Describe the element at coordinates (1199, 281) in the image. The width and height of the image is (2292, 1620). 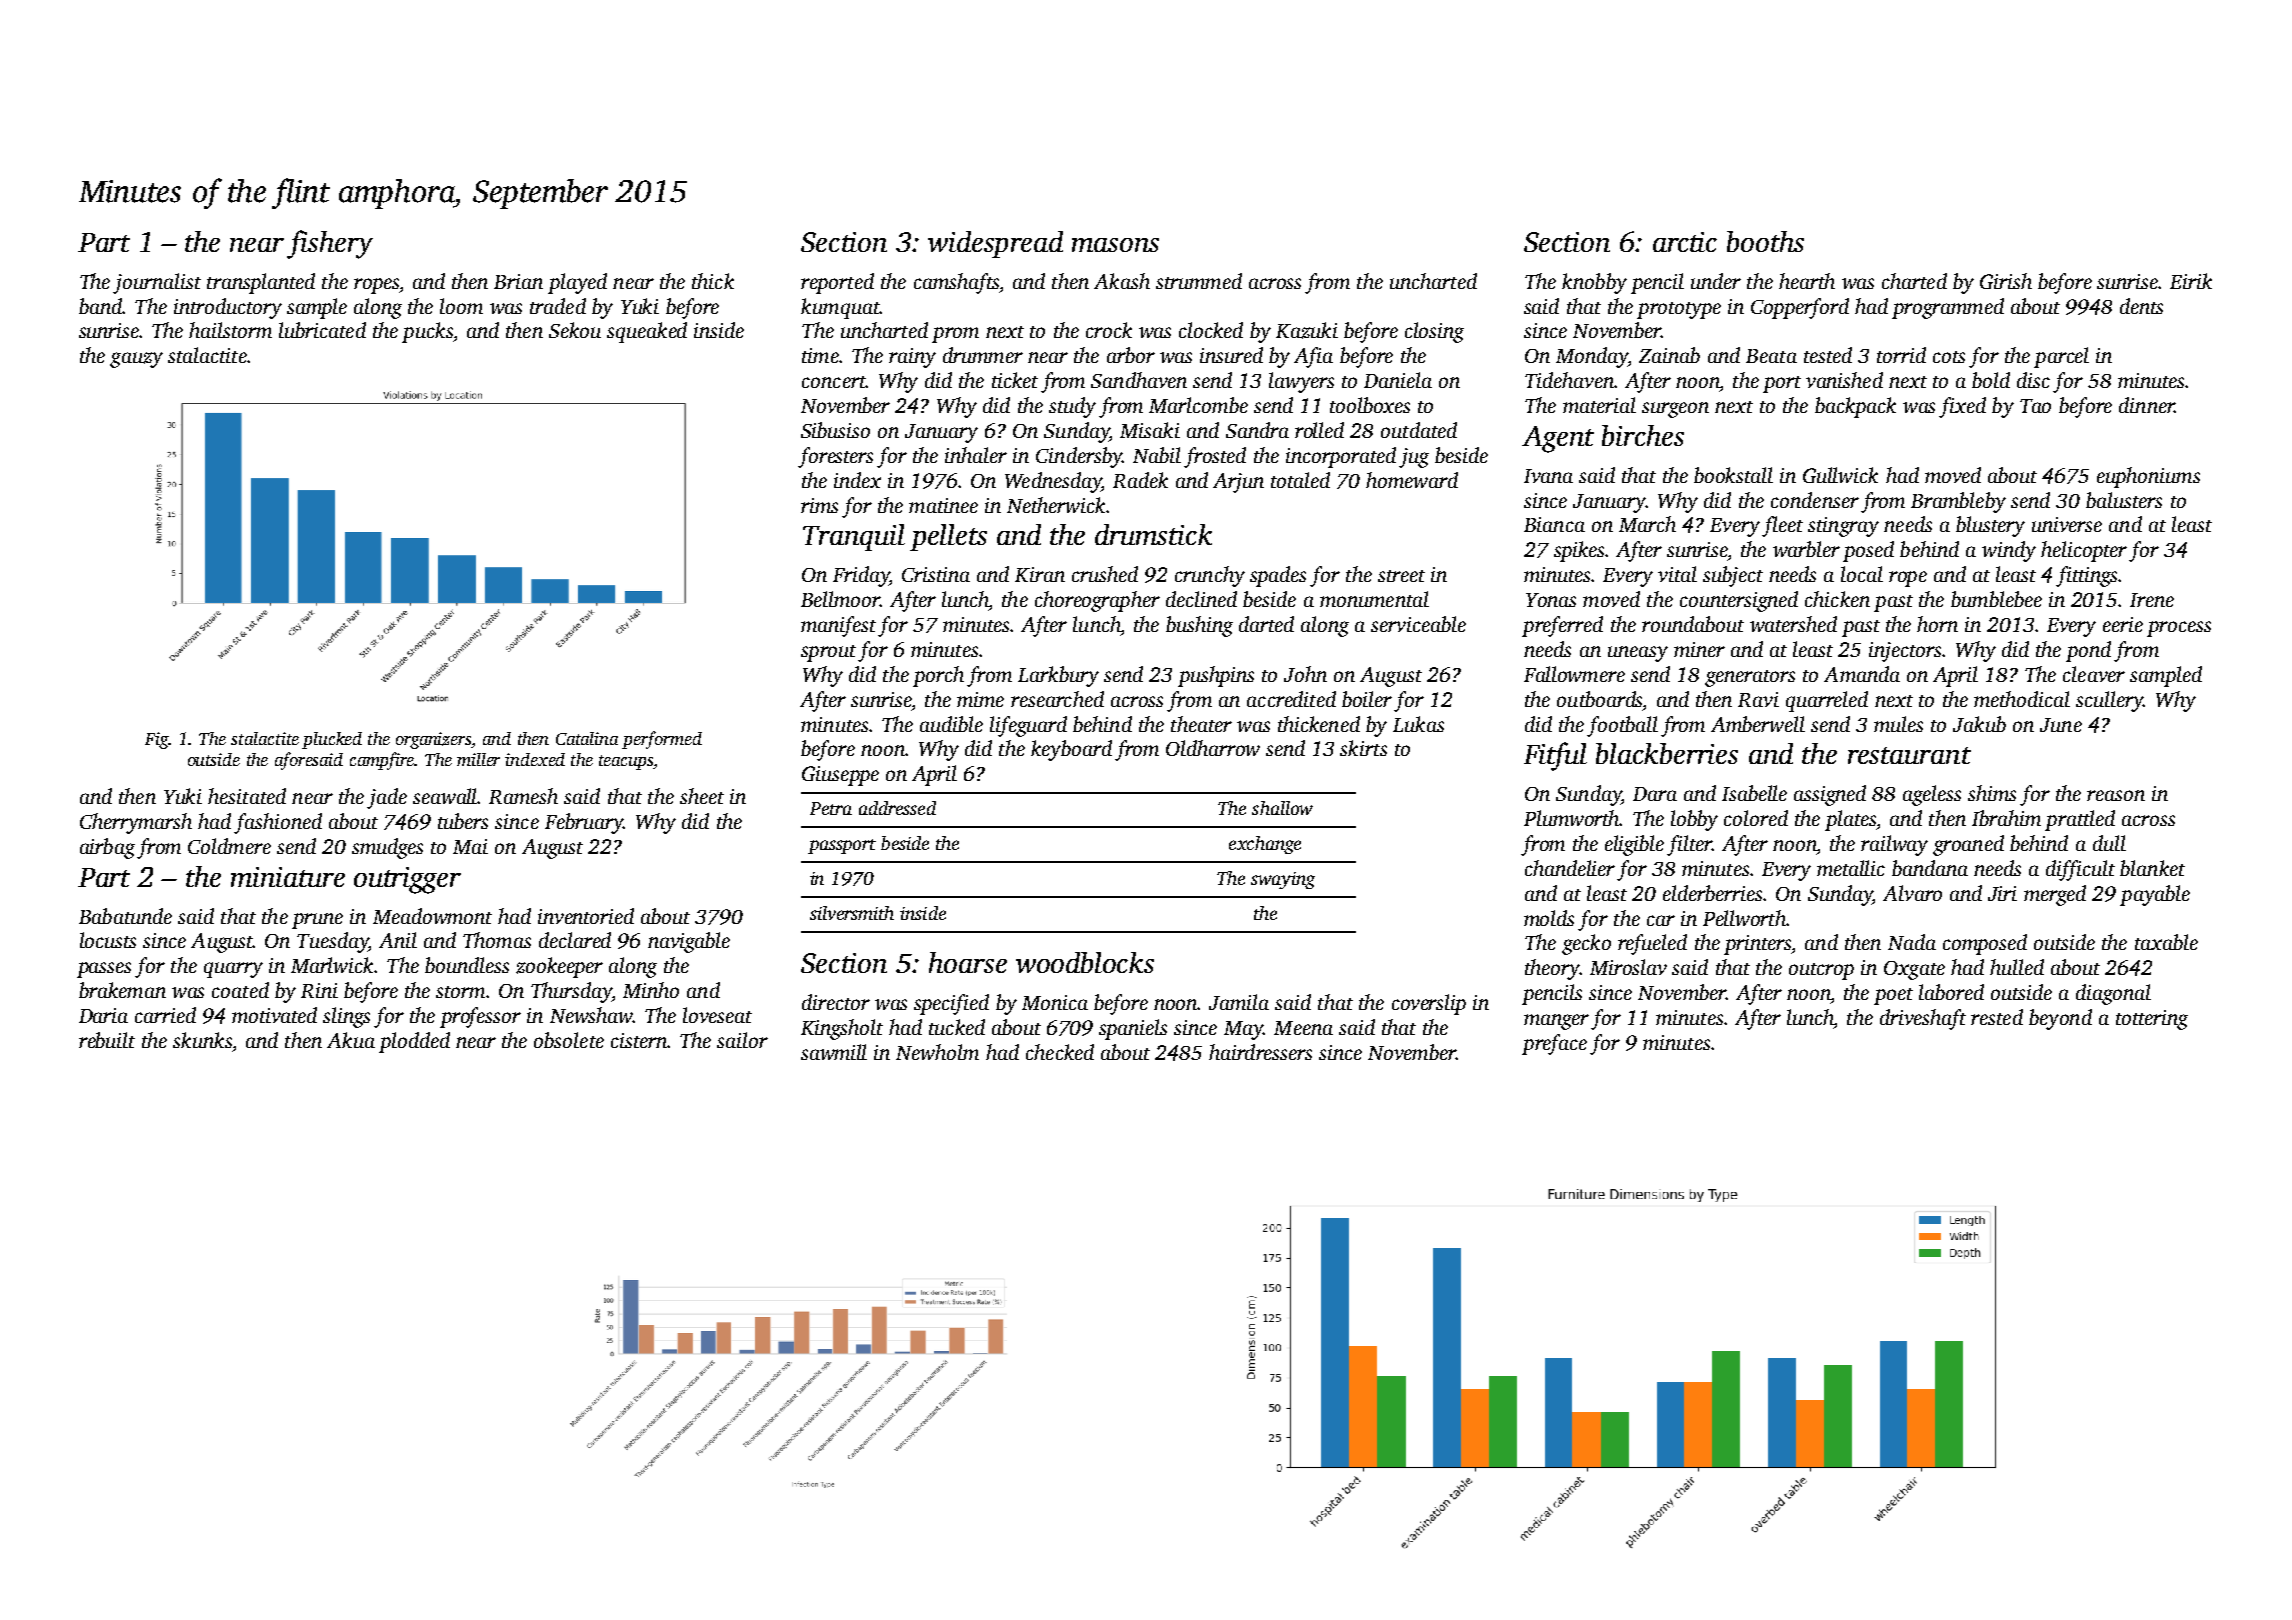
I see `strummed` at that location.
